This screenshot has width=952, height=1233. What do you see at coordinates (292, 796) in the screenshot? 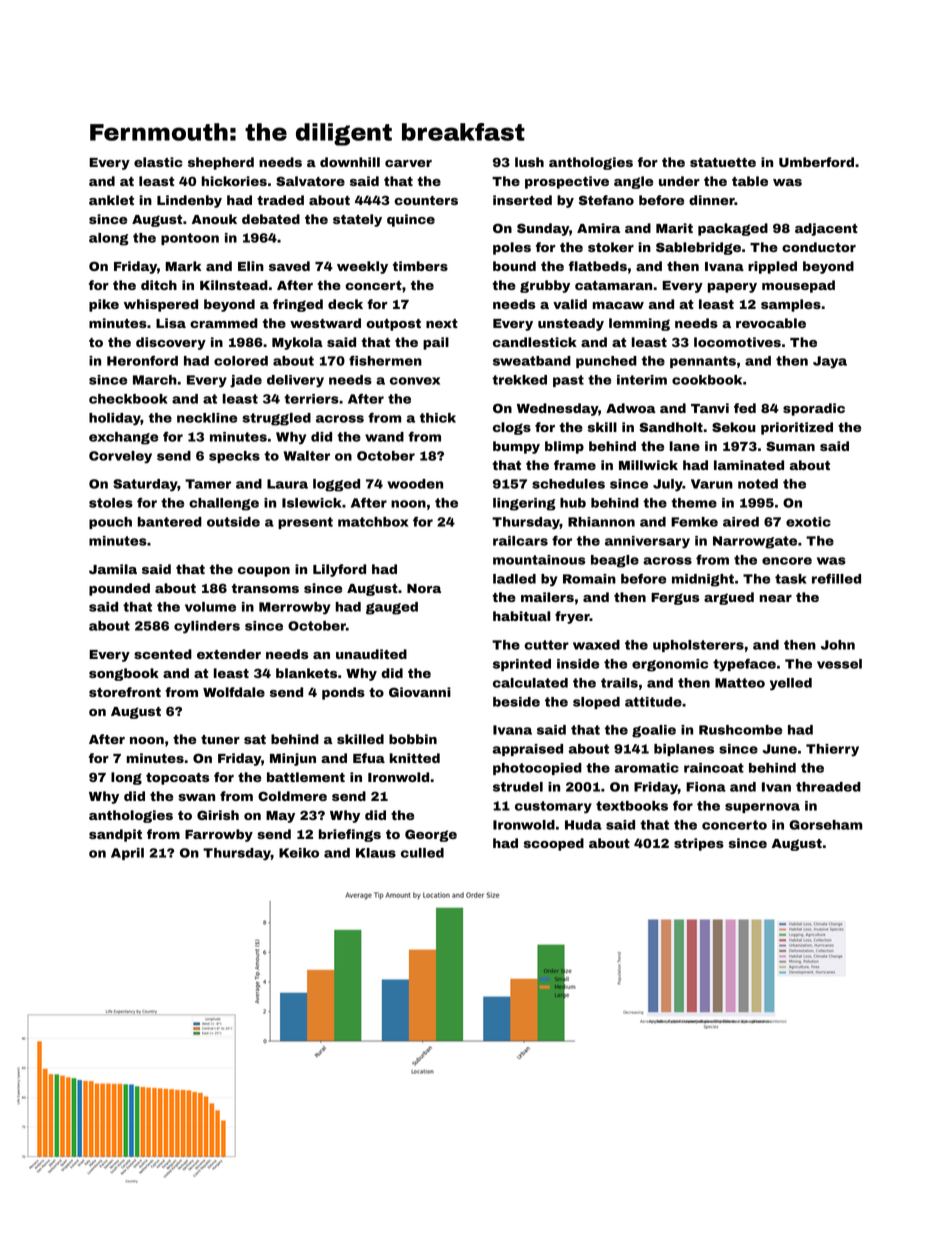
I see `Coldmere` at bounding box center [292, 796].
